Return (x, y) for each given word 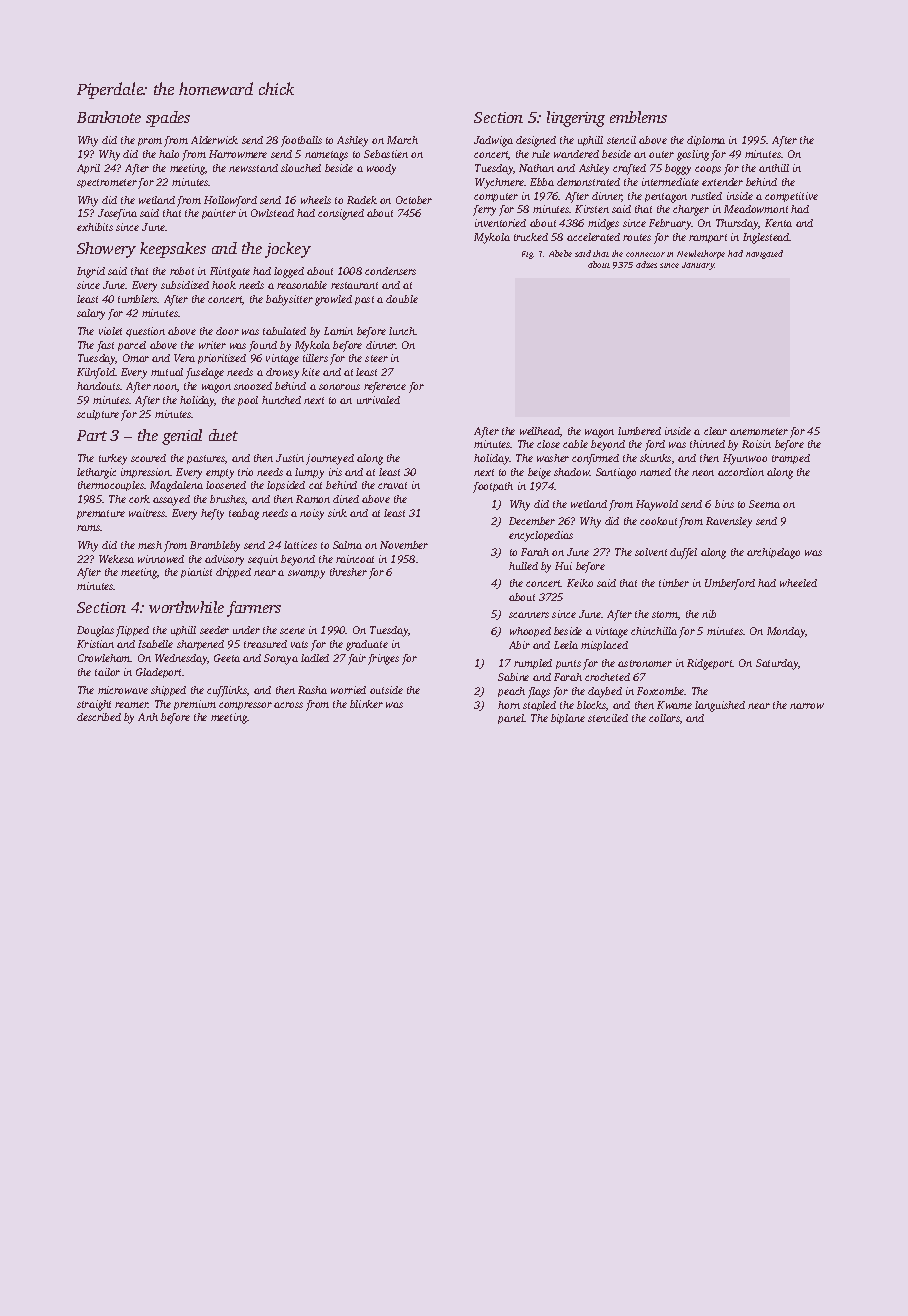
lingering (576, 119)
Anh (148, 717)
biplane (568, 719)
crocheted (607, 677)
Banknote (109, 117)
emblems (638, 117)
